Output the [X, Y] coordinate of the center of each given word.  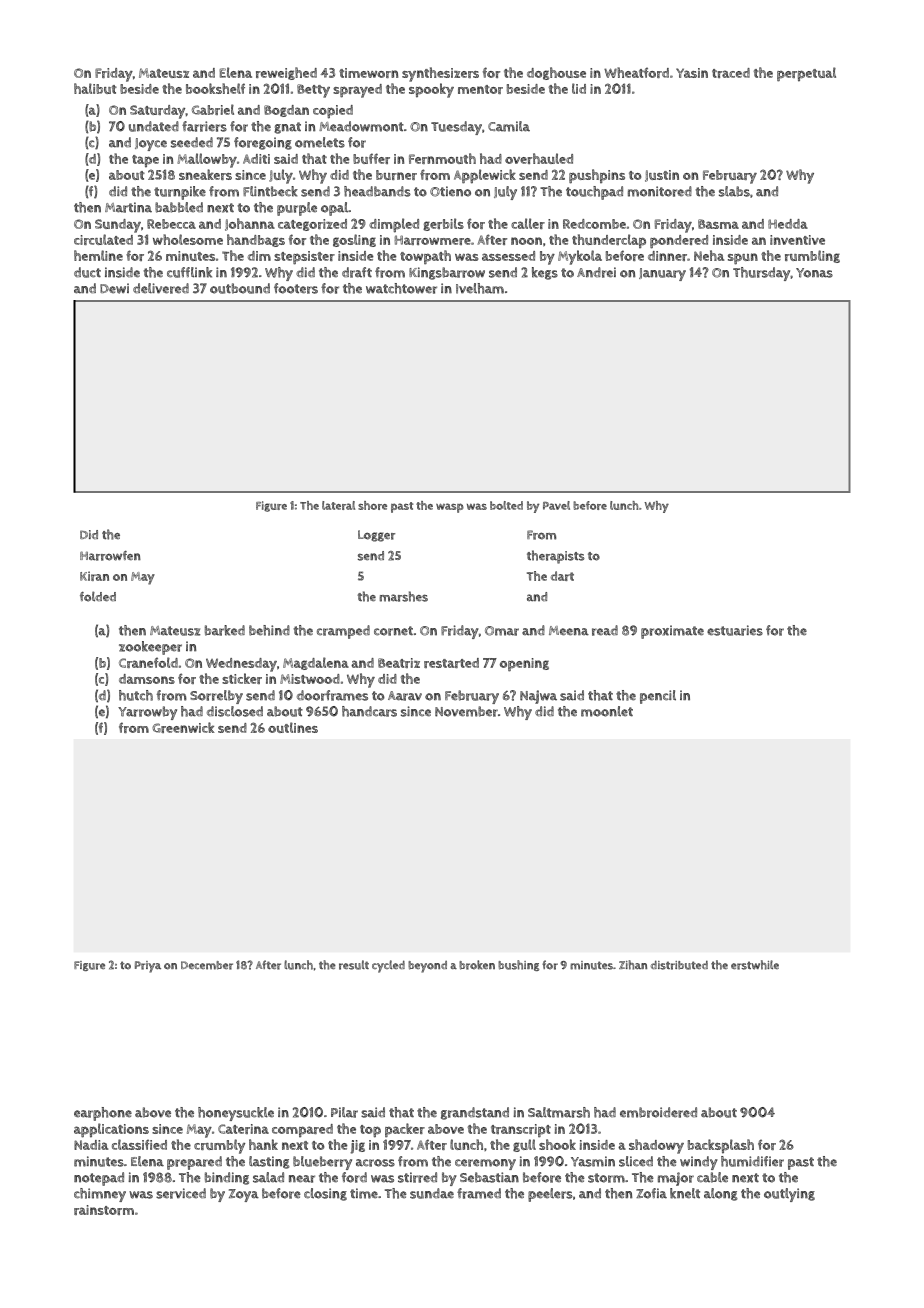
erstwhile [755, 965]
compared [302, 1130]
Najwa [538, 697]
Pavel [556, 505]
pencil [658, 697]
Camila [509, 126]
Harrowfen [110, 556]
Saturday [158, 112]
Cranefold [148, 662]
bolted [506, 505]
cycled [388, 966]
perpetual [806, 74]
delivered [161, 288]
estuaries [735, 630]
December [207, 965]
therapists [556, 557]
